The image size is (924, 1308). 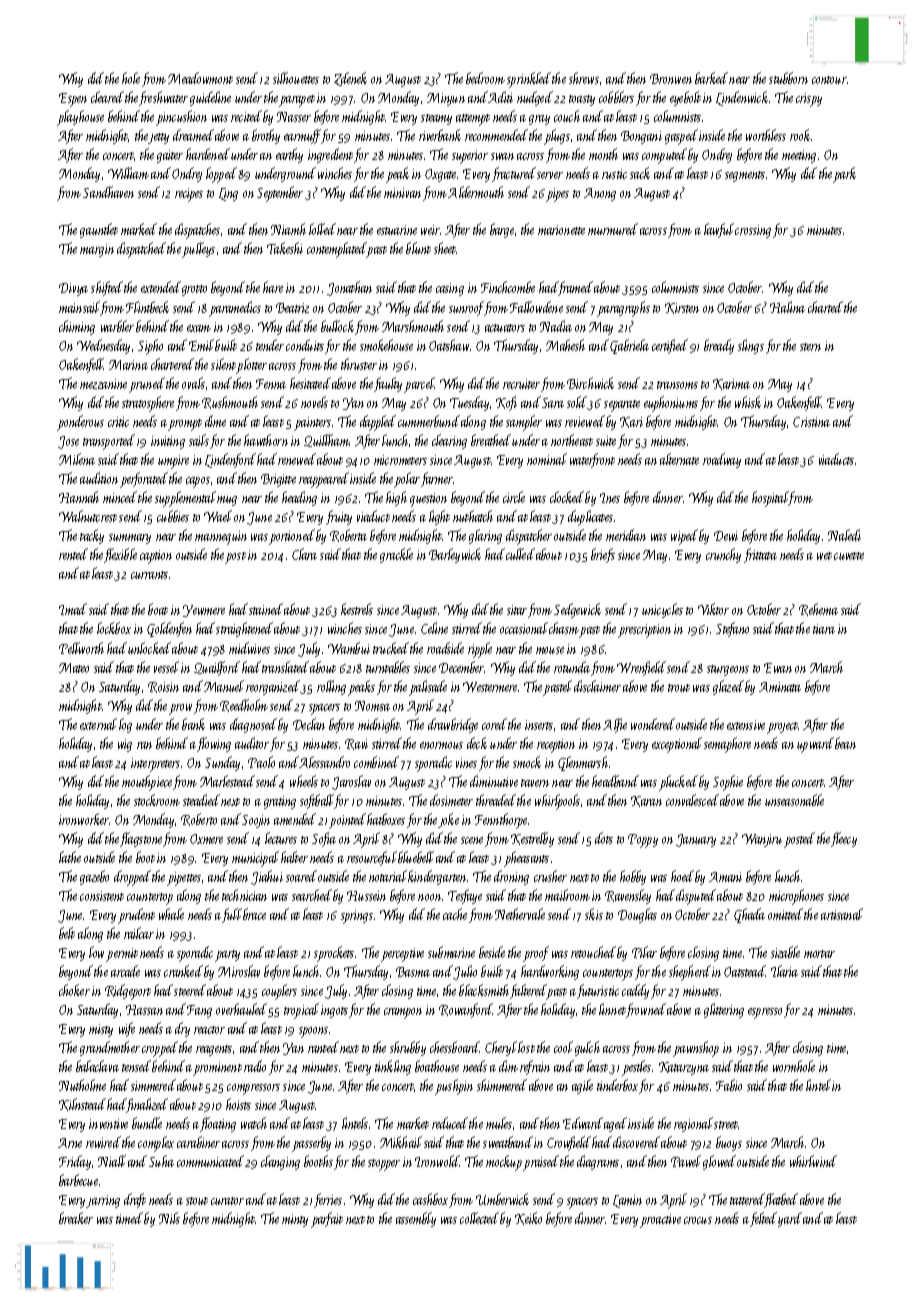 What do you see at coordinates (200, 78) in the screenshot?
I see `Meadowmont` at bounding box center [200, 78].
